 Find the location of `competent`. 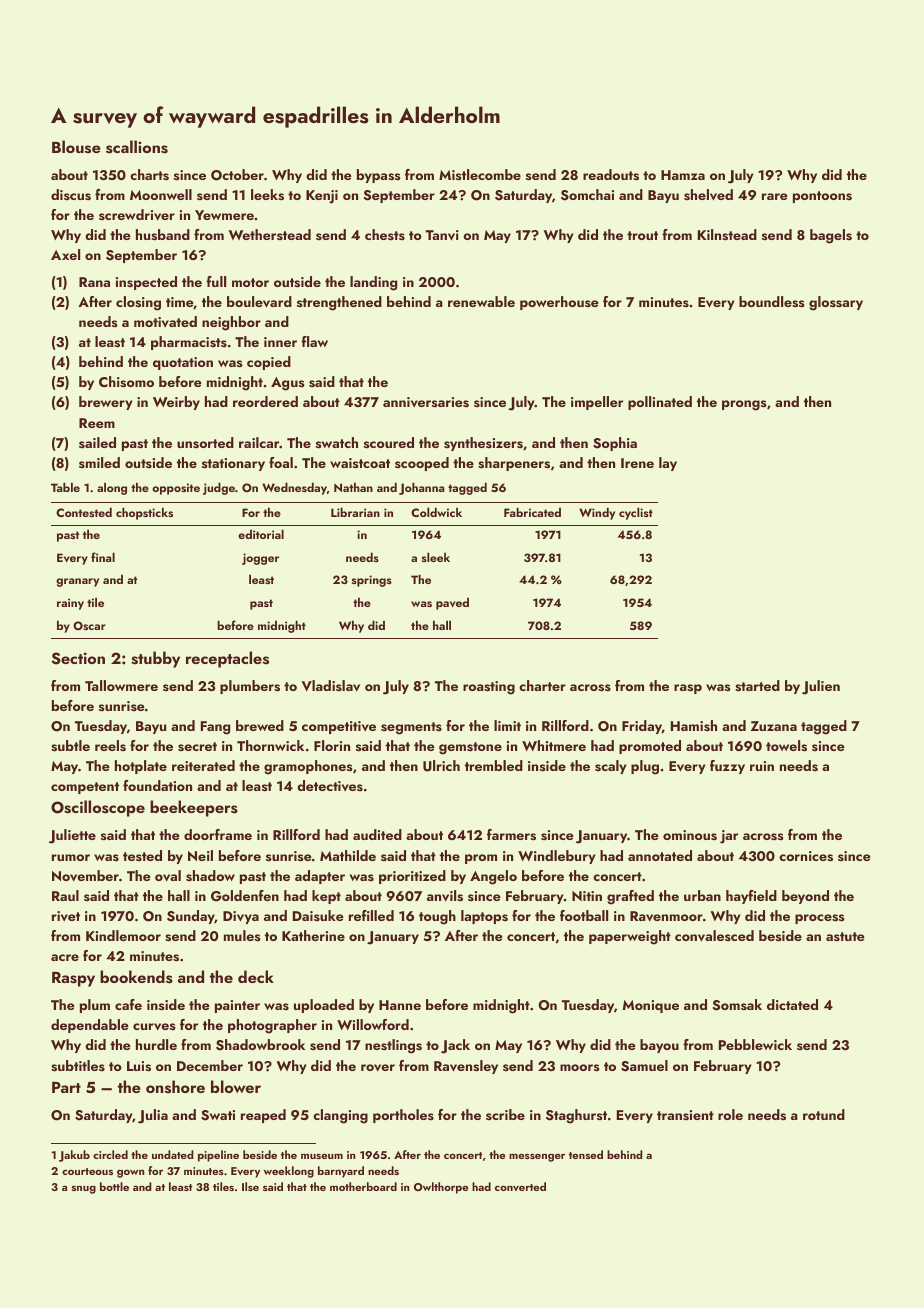

competent is located at coordinates (85, 788).
